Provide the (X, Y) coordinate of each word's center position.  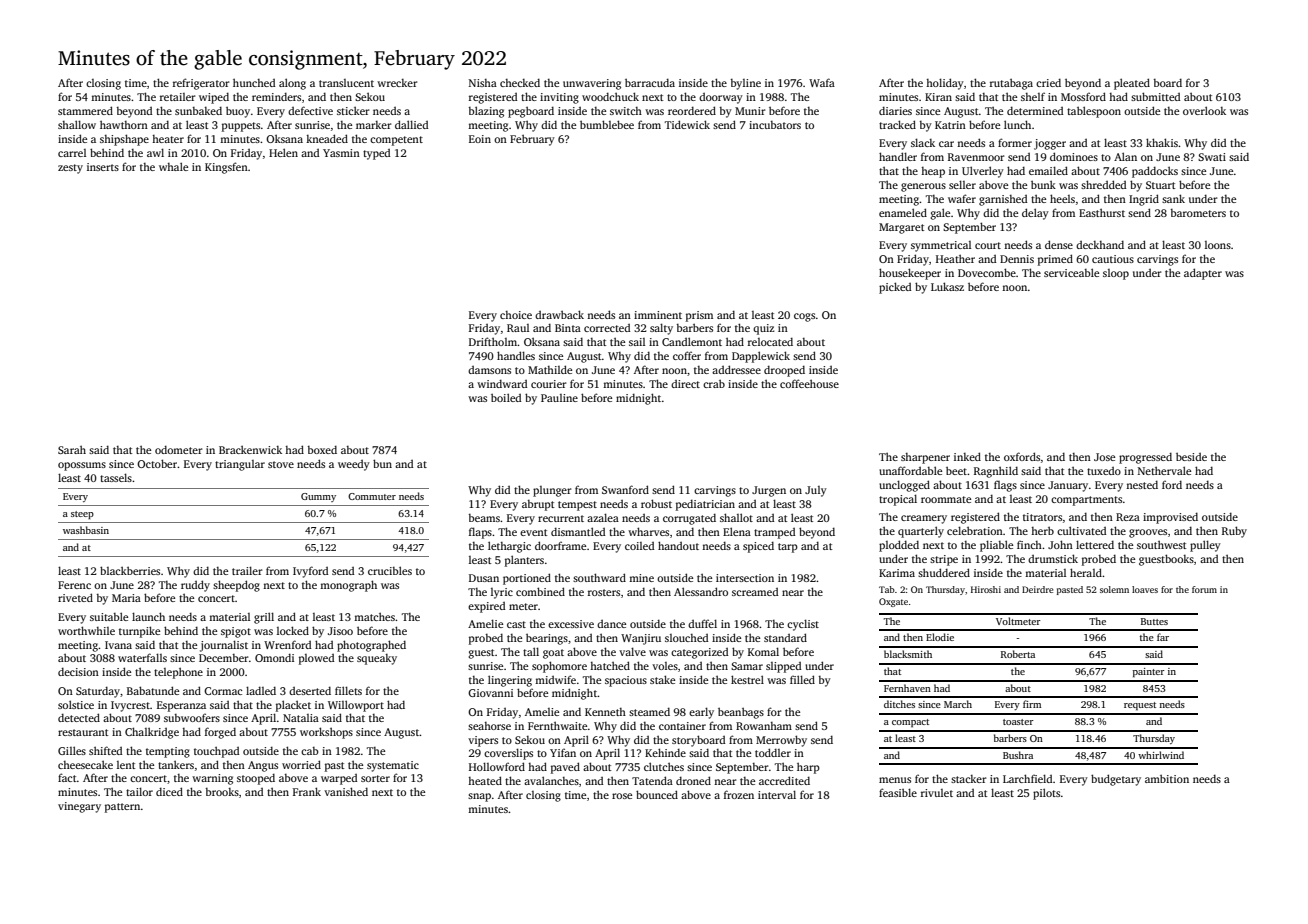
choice (516, 315)
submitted (1155, 96)
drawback (559, 314)
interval (777, 794)
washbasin (86, 530)
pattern (122, 808)
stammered (85, 110)
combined (540, 591)
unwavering (592, 84)
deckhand (1100, 244)
